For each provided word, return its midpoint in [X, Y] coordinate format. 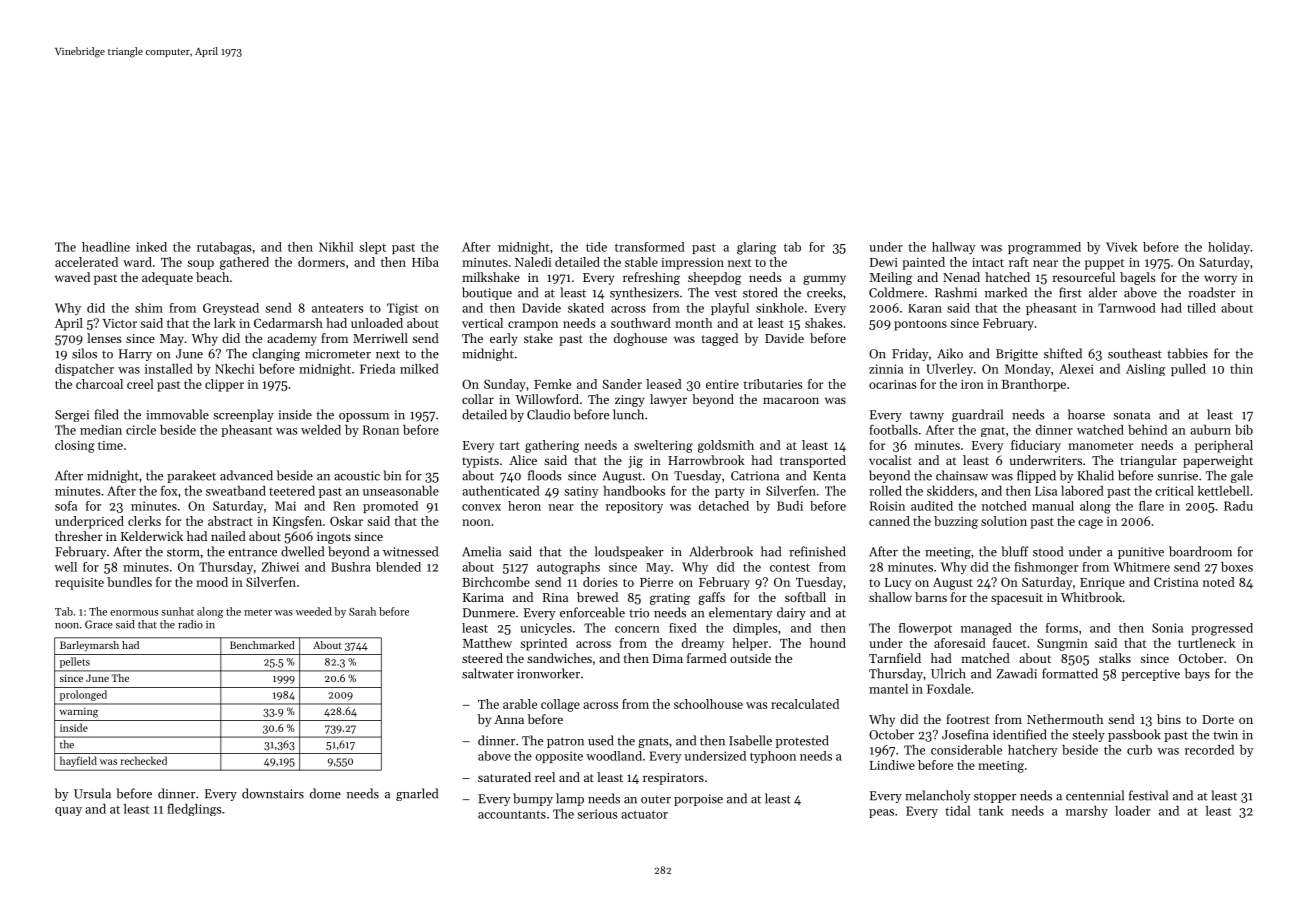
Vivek [1121, 247]
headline [106, 247]
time [110, 445]
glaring [756, 248]
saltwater [488, 673]
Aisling [1145, 370]
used [601, 740]
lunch [628, 414]
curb [1139, 750]
